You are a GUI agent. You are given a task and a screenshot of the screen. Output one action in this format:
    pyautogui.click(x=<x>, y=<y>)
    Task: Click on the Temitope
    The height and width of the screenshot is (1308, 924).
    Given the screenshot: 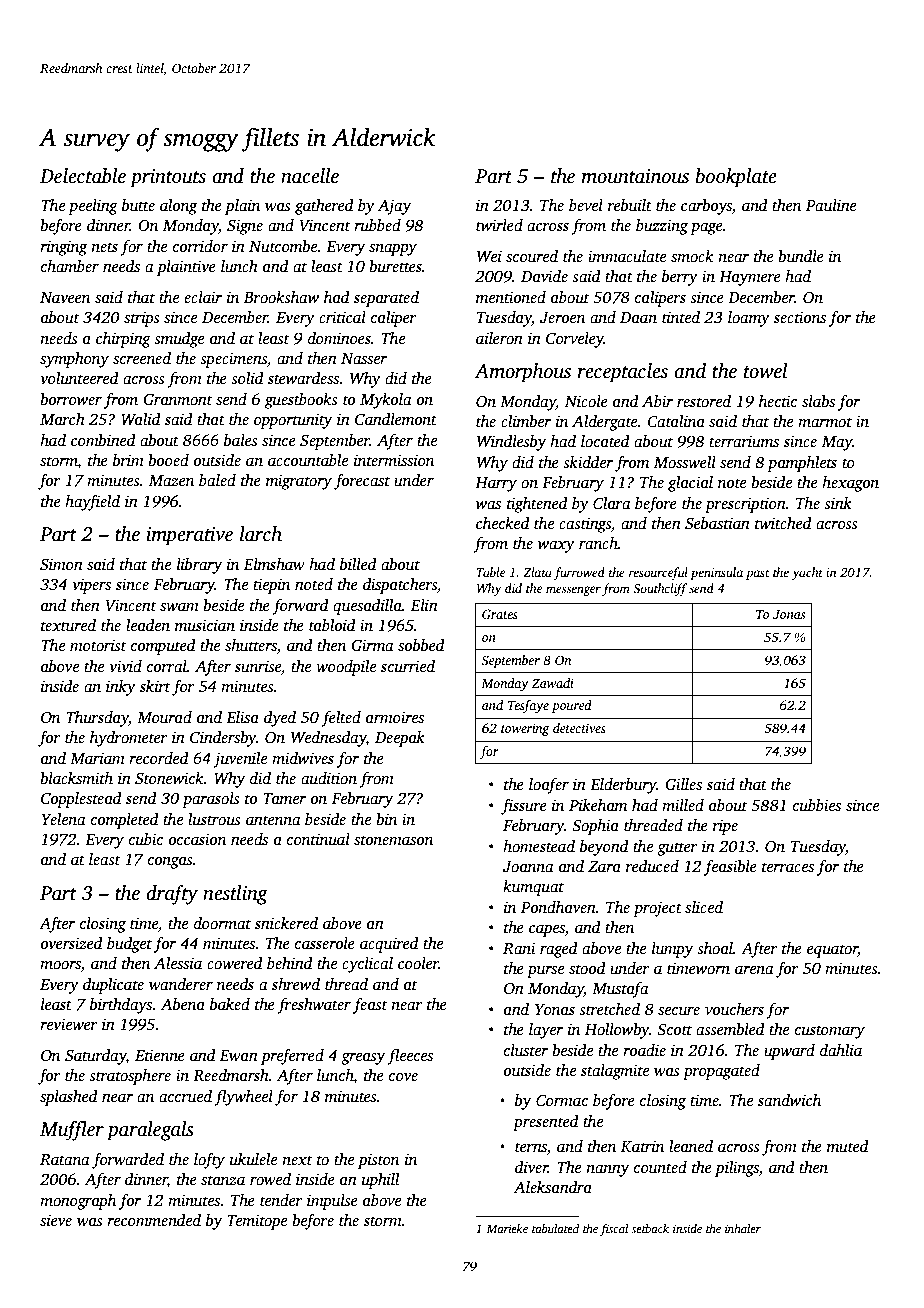 What is the action you would take?
    pyautogui.click(x=257, y=1222)
